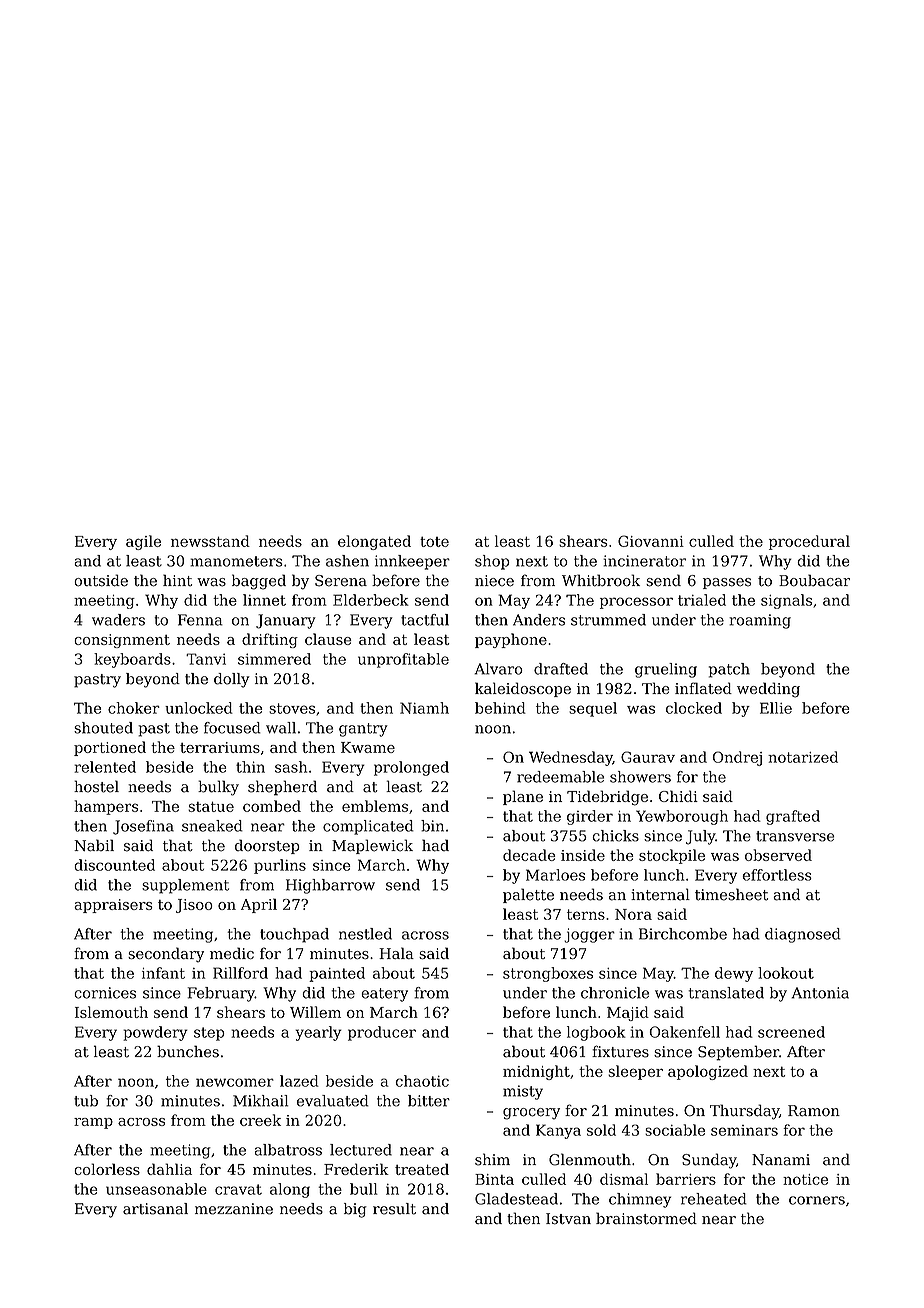  Describe the element at coordinates (394, 1209) in the page. I see `result` at that location.
